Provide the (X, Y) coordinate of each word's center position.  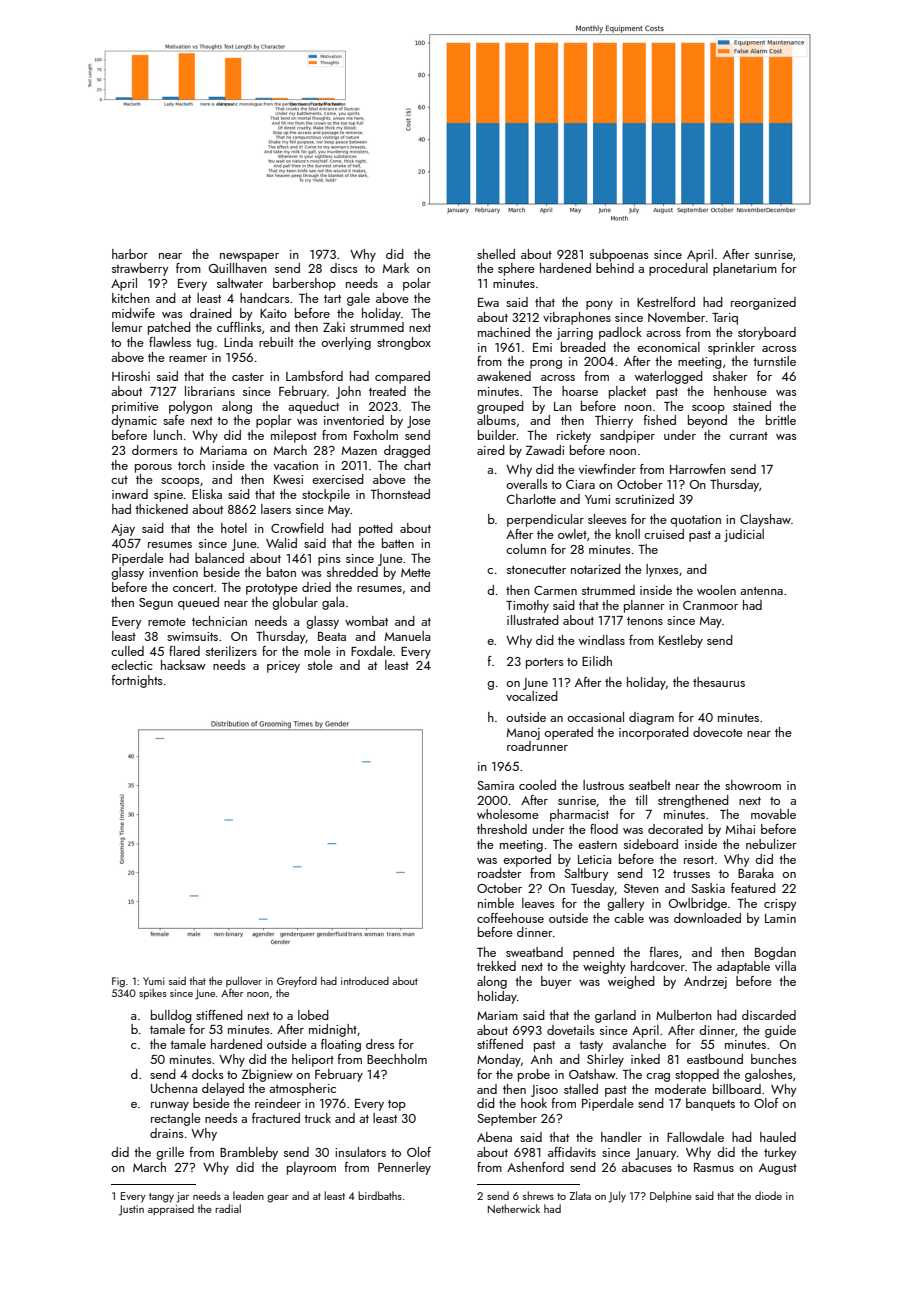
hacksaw (183, 665)
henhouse (740, 391)
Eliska (207, 494)
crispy (780, 905)
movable (773, 814)
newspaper (249, 257)
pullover (244, 981)
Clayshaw (765, 520)
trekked (496, 966)
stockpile (326, 495)
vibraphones (577, 318)
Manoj (523, 734)
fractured (276, 1118)
